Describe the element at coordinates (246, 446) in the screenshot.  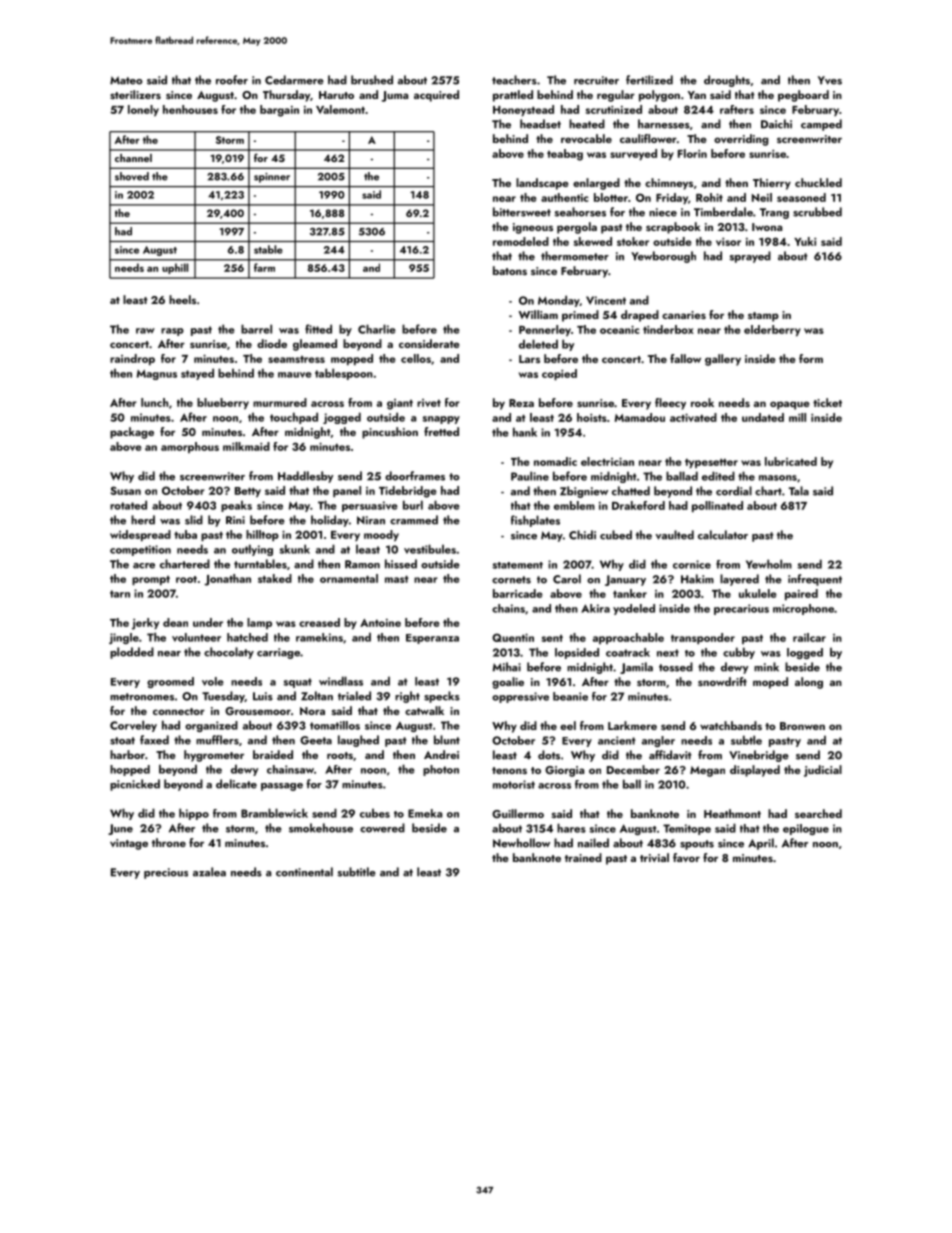
I see `milkmaid` at that location.
